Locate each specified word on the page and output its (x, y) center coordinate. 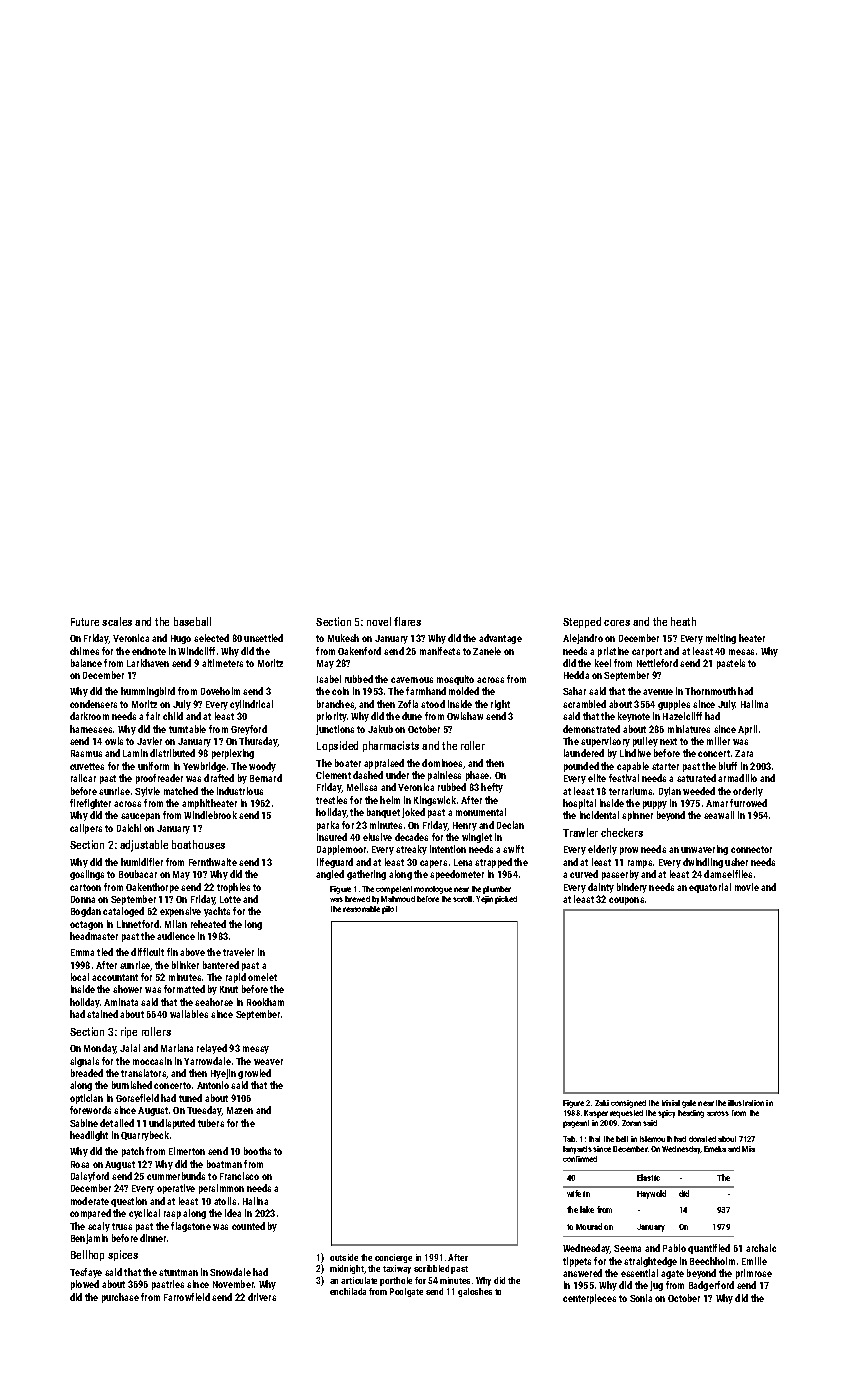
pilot (389, 910)
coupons (626, 901)
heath (683, 621)
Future (85, 622)
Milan (176, 924)
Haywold (651, 1194)
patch (133, 1152)
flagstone (191, 1227)
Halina (255, 1201)
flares (407, 621)
